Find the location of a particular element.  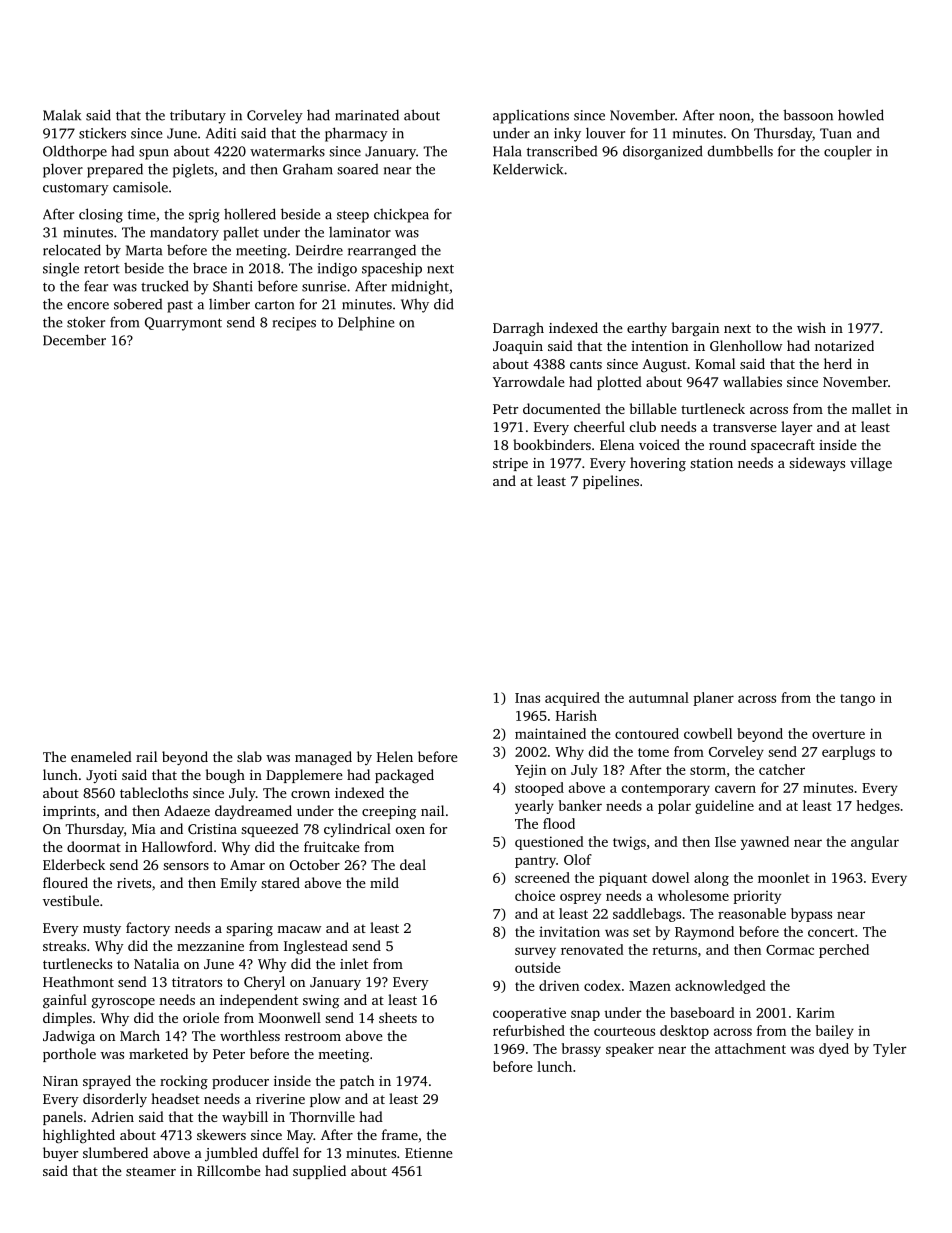

supplied is located at coordinates (319, 1172).
